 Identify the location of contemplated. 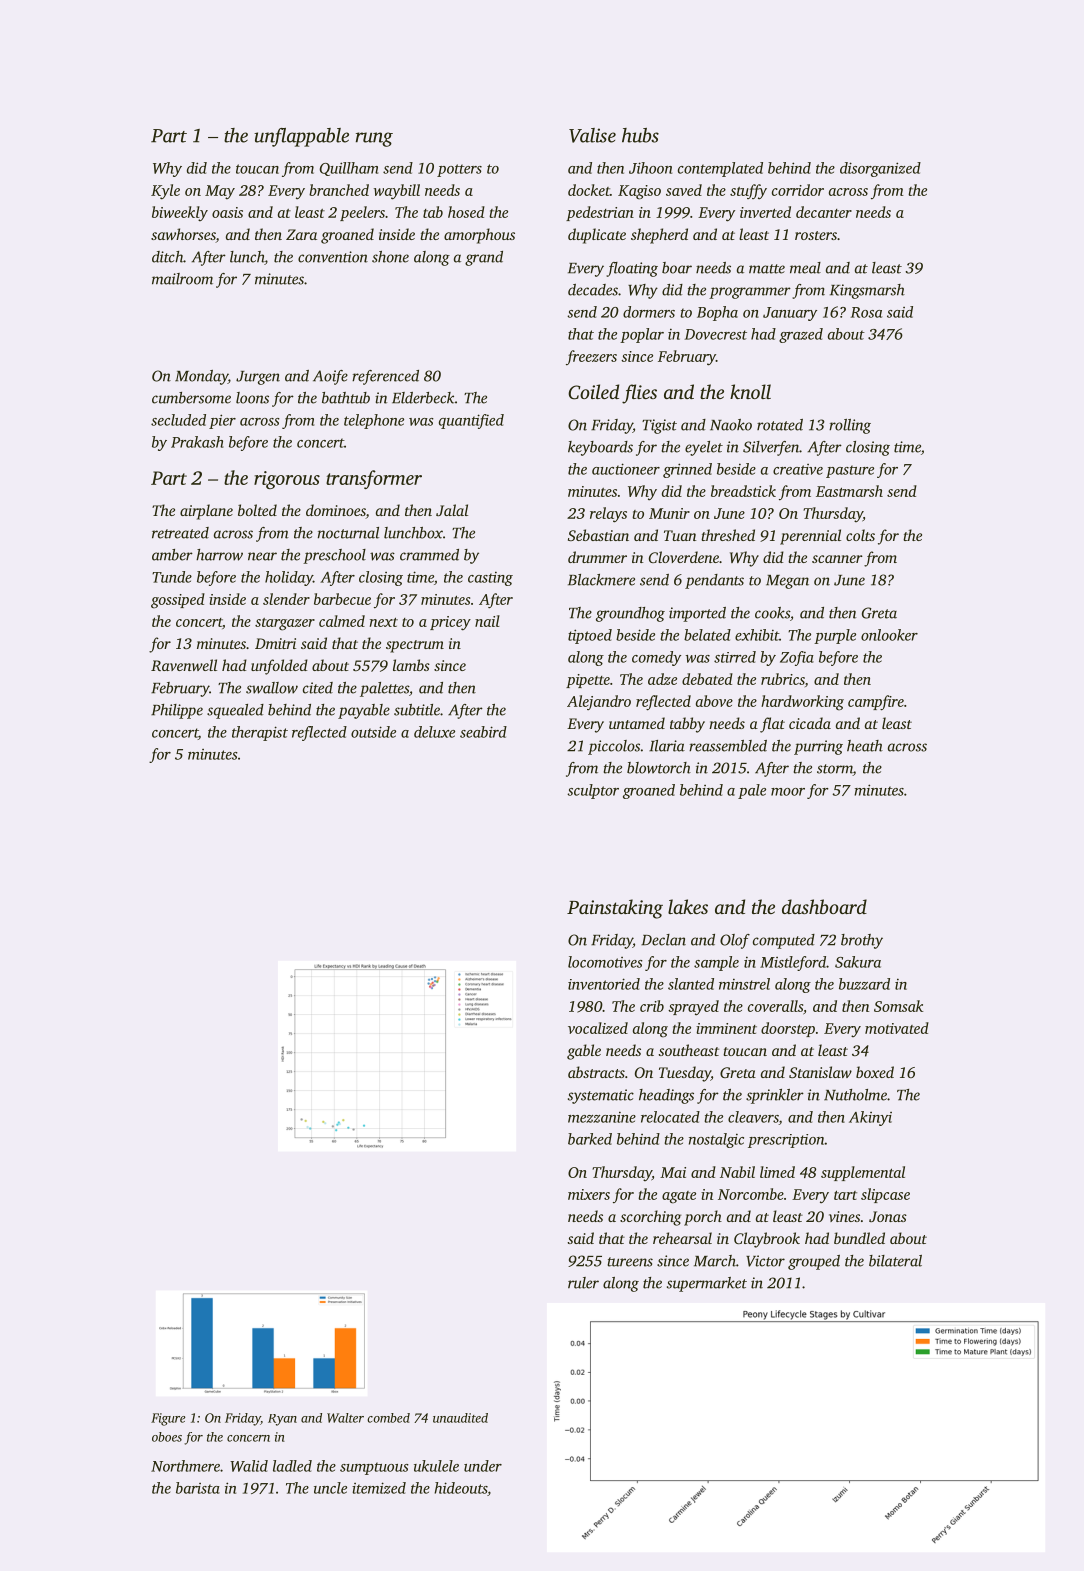
(720, 169).
